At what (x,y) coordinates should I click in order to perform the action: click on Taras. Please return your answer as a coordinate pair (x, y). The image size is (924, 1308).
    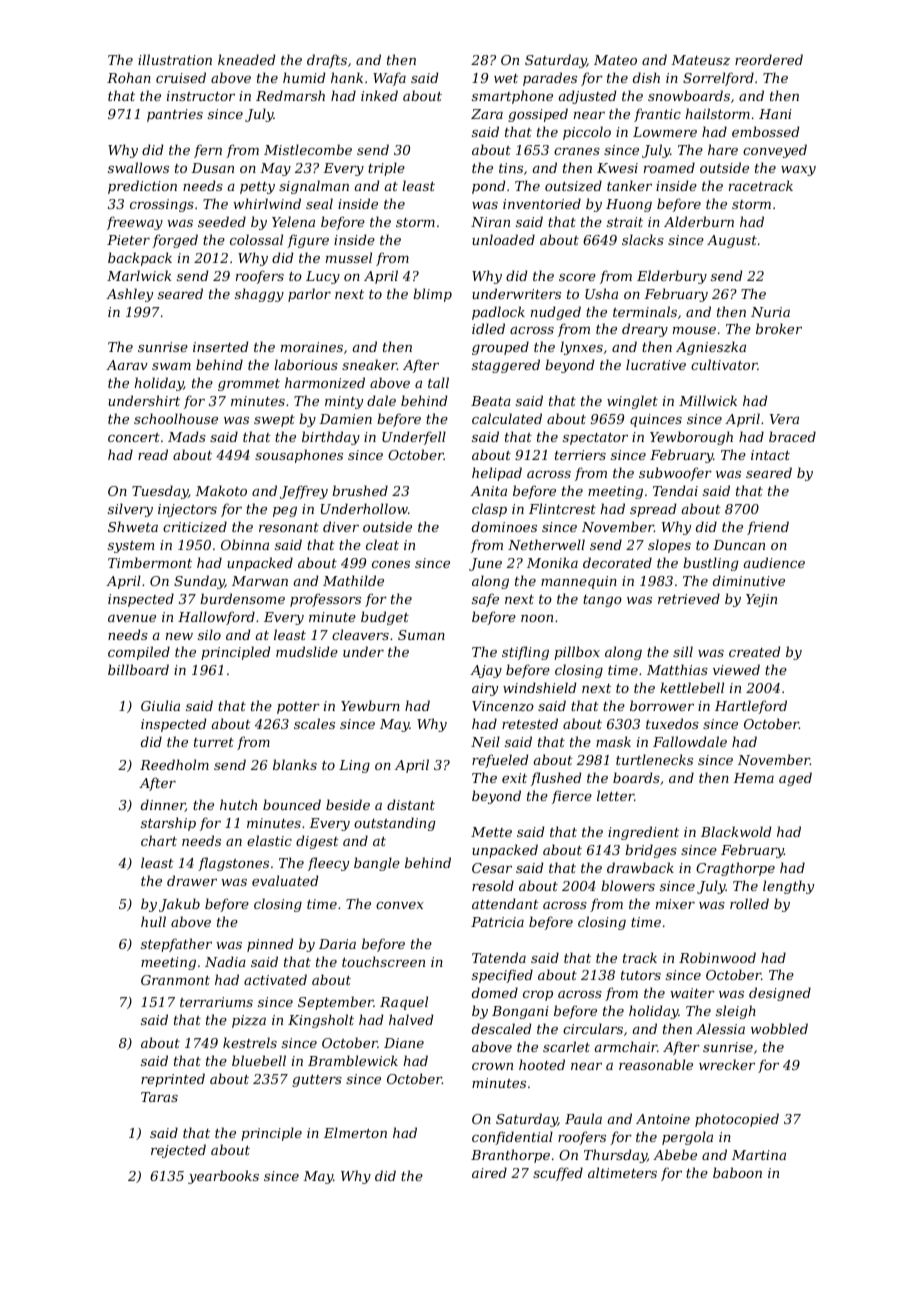
    Looking at the image, I should click on (159, 1097).
